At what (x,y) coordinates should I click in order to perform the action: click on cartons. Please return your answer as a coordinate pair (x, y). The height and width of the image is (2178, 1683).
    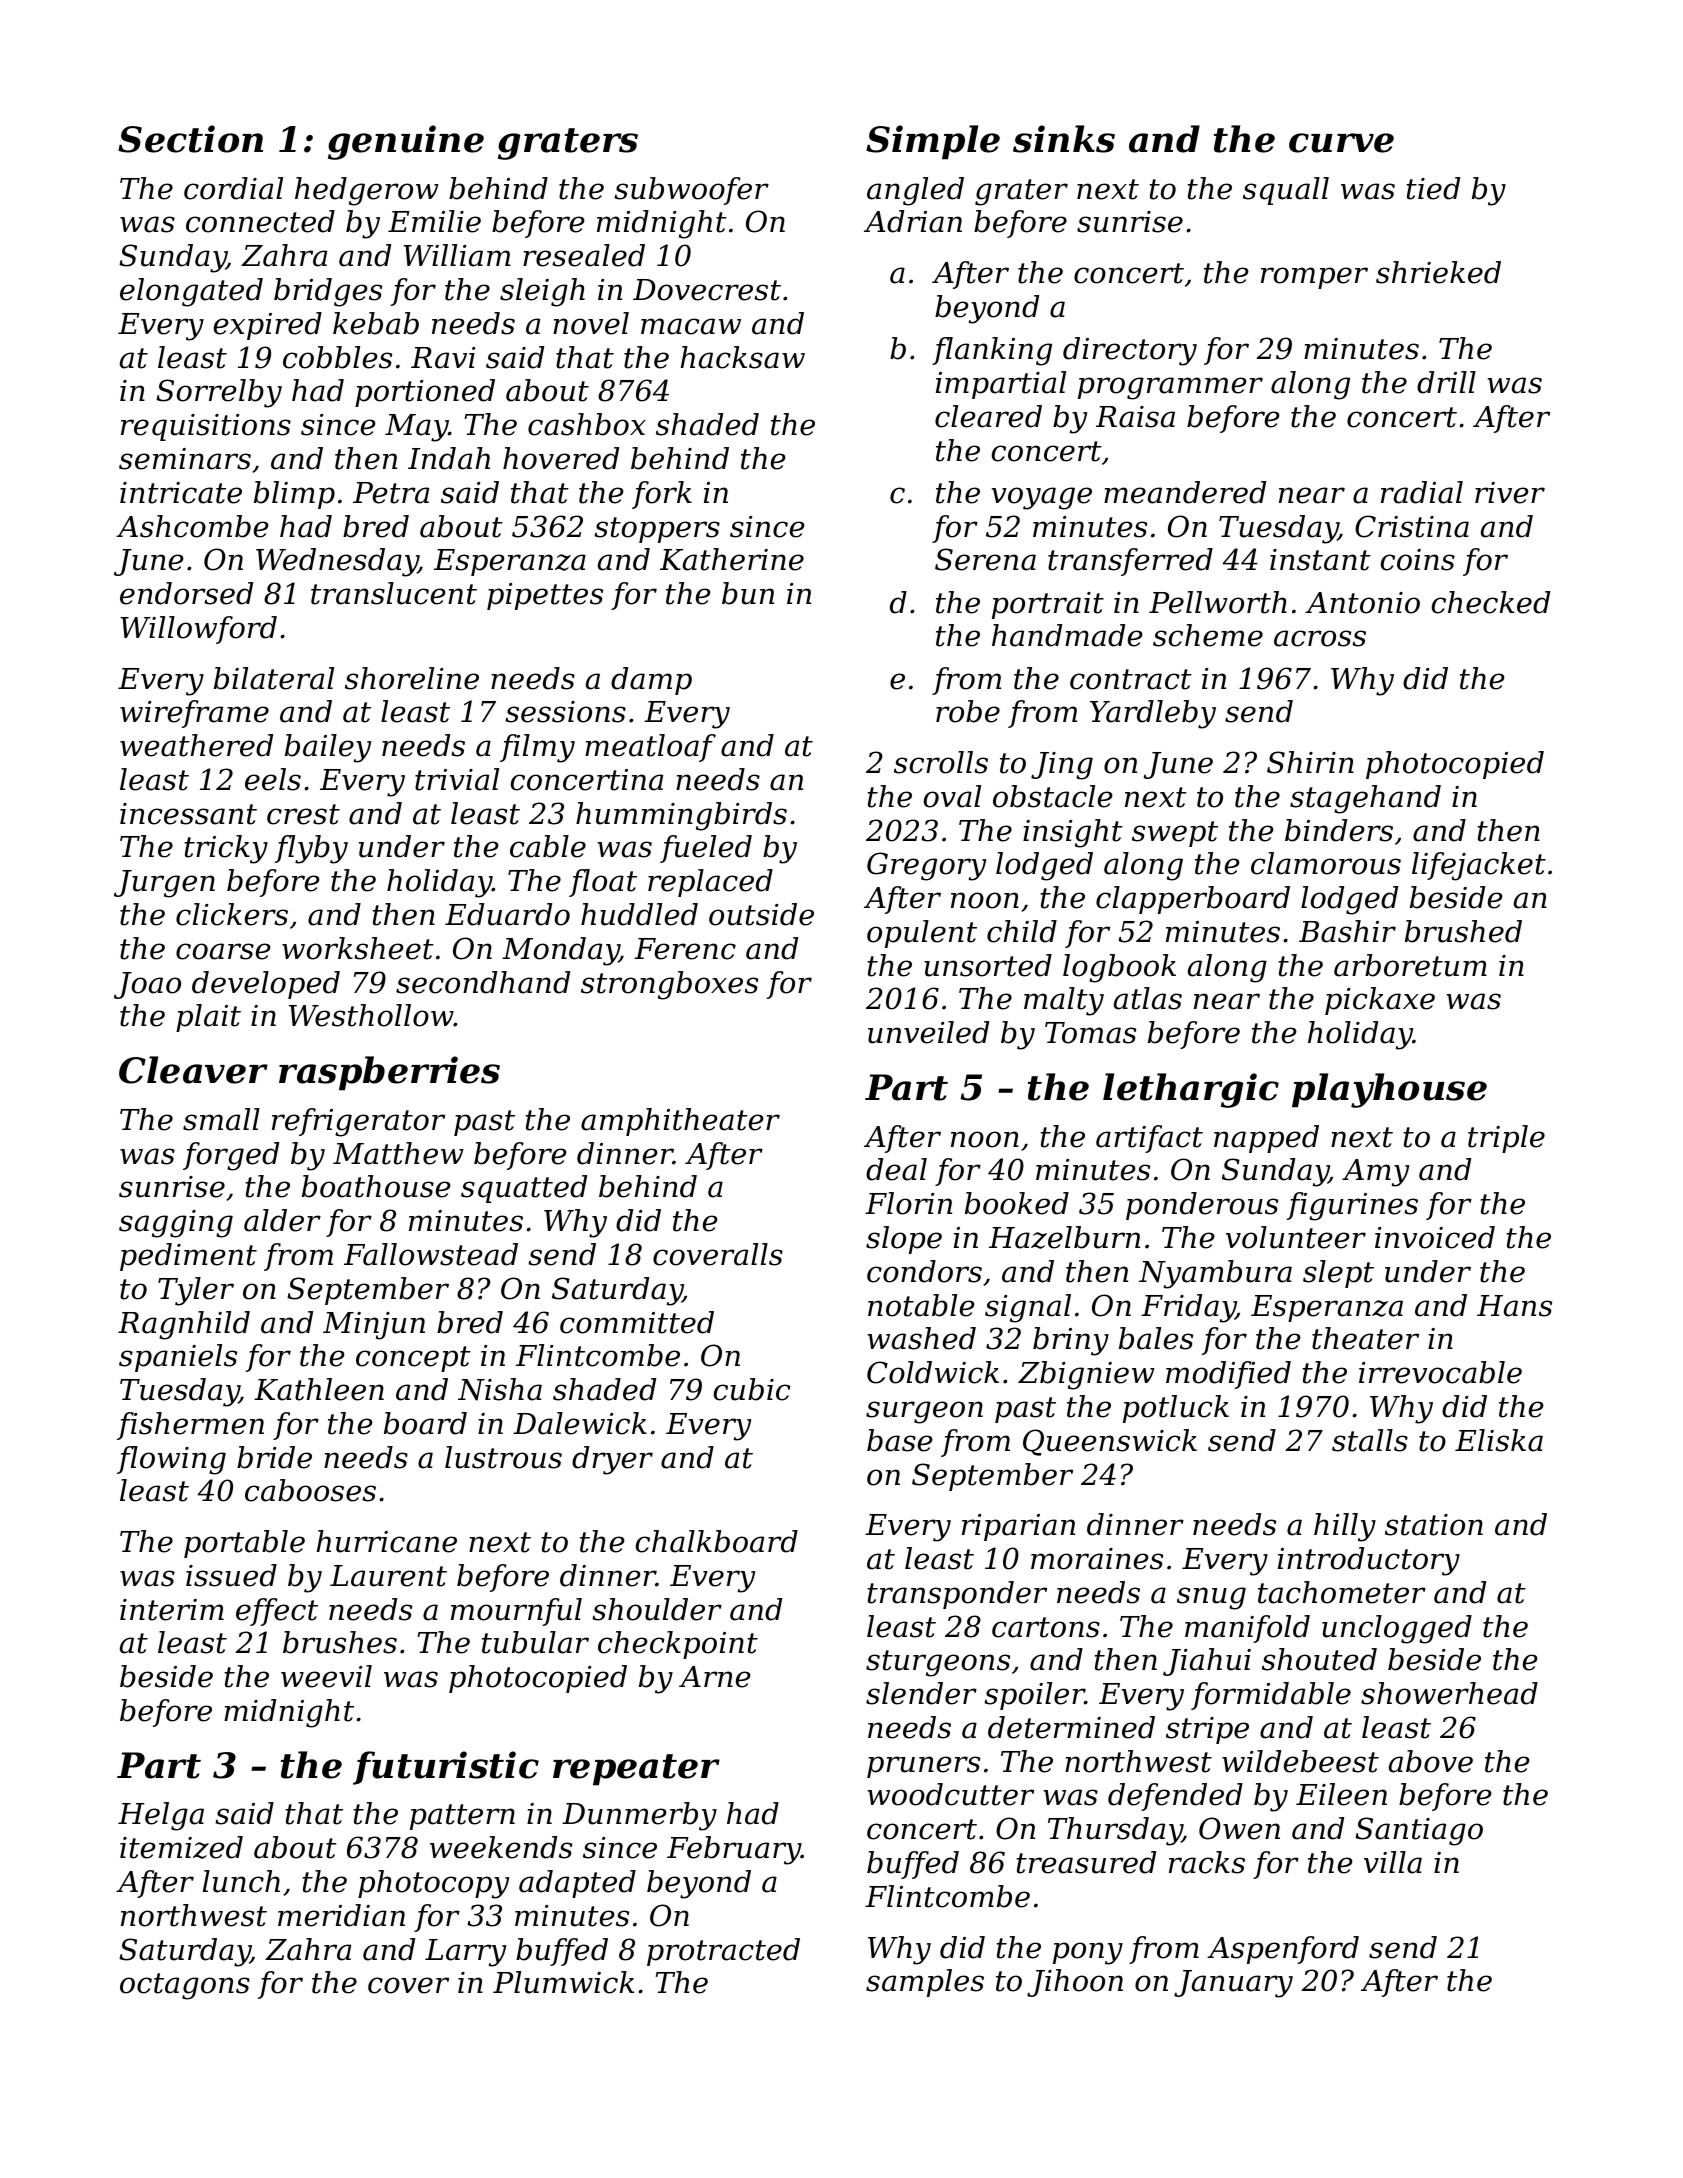
    Looking at the image, I should click on (1046, 1627).
